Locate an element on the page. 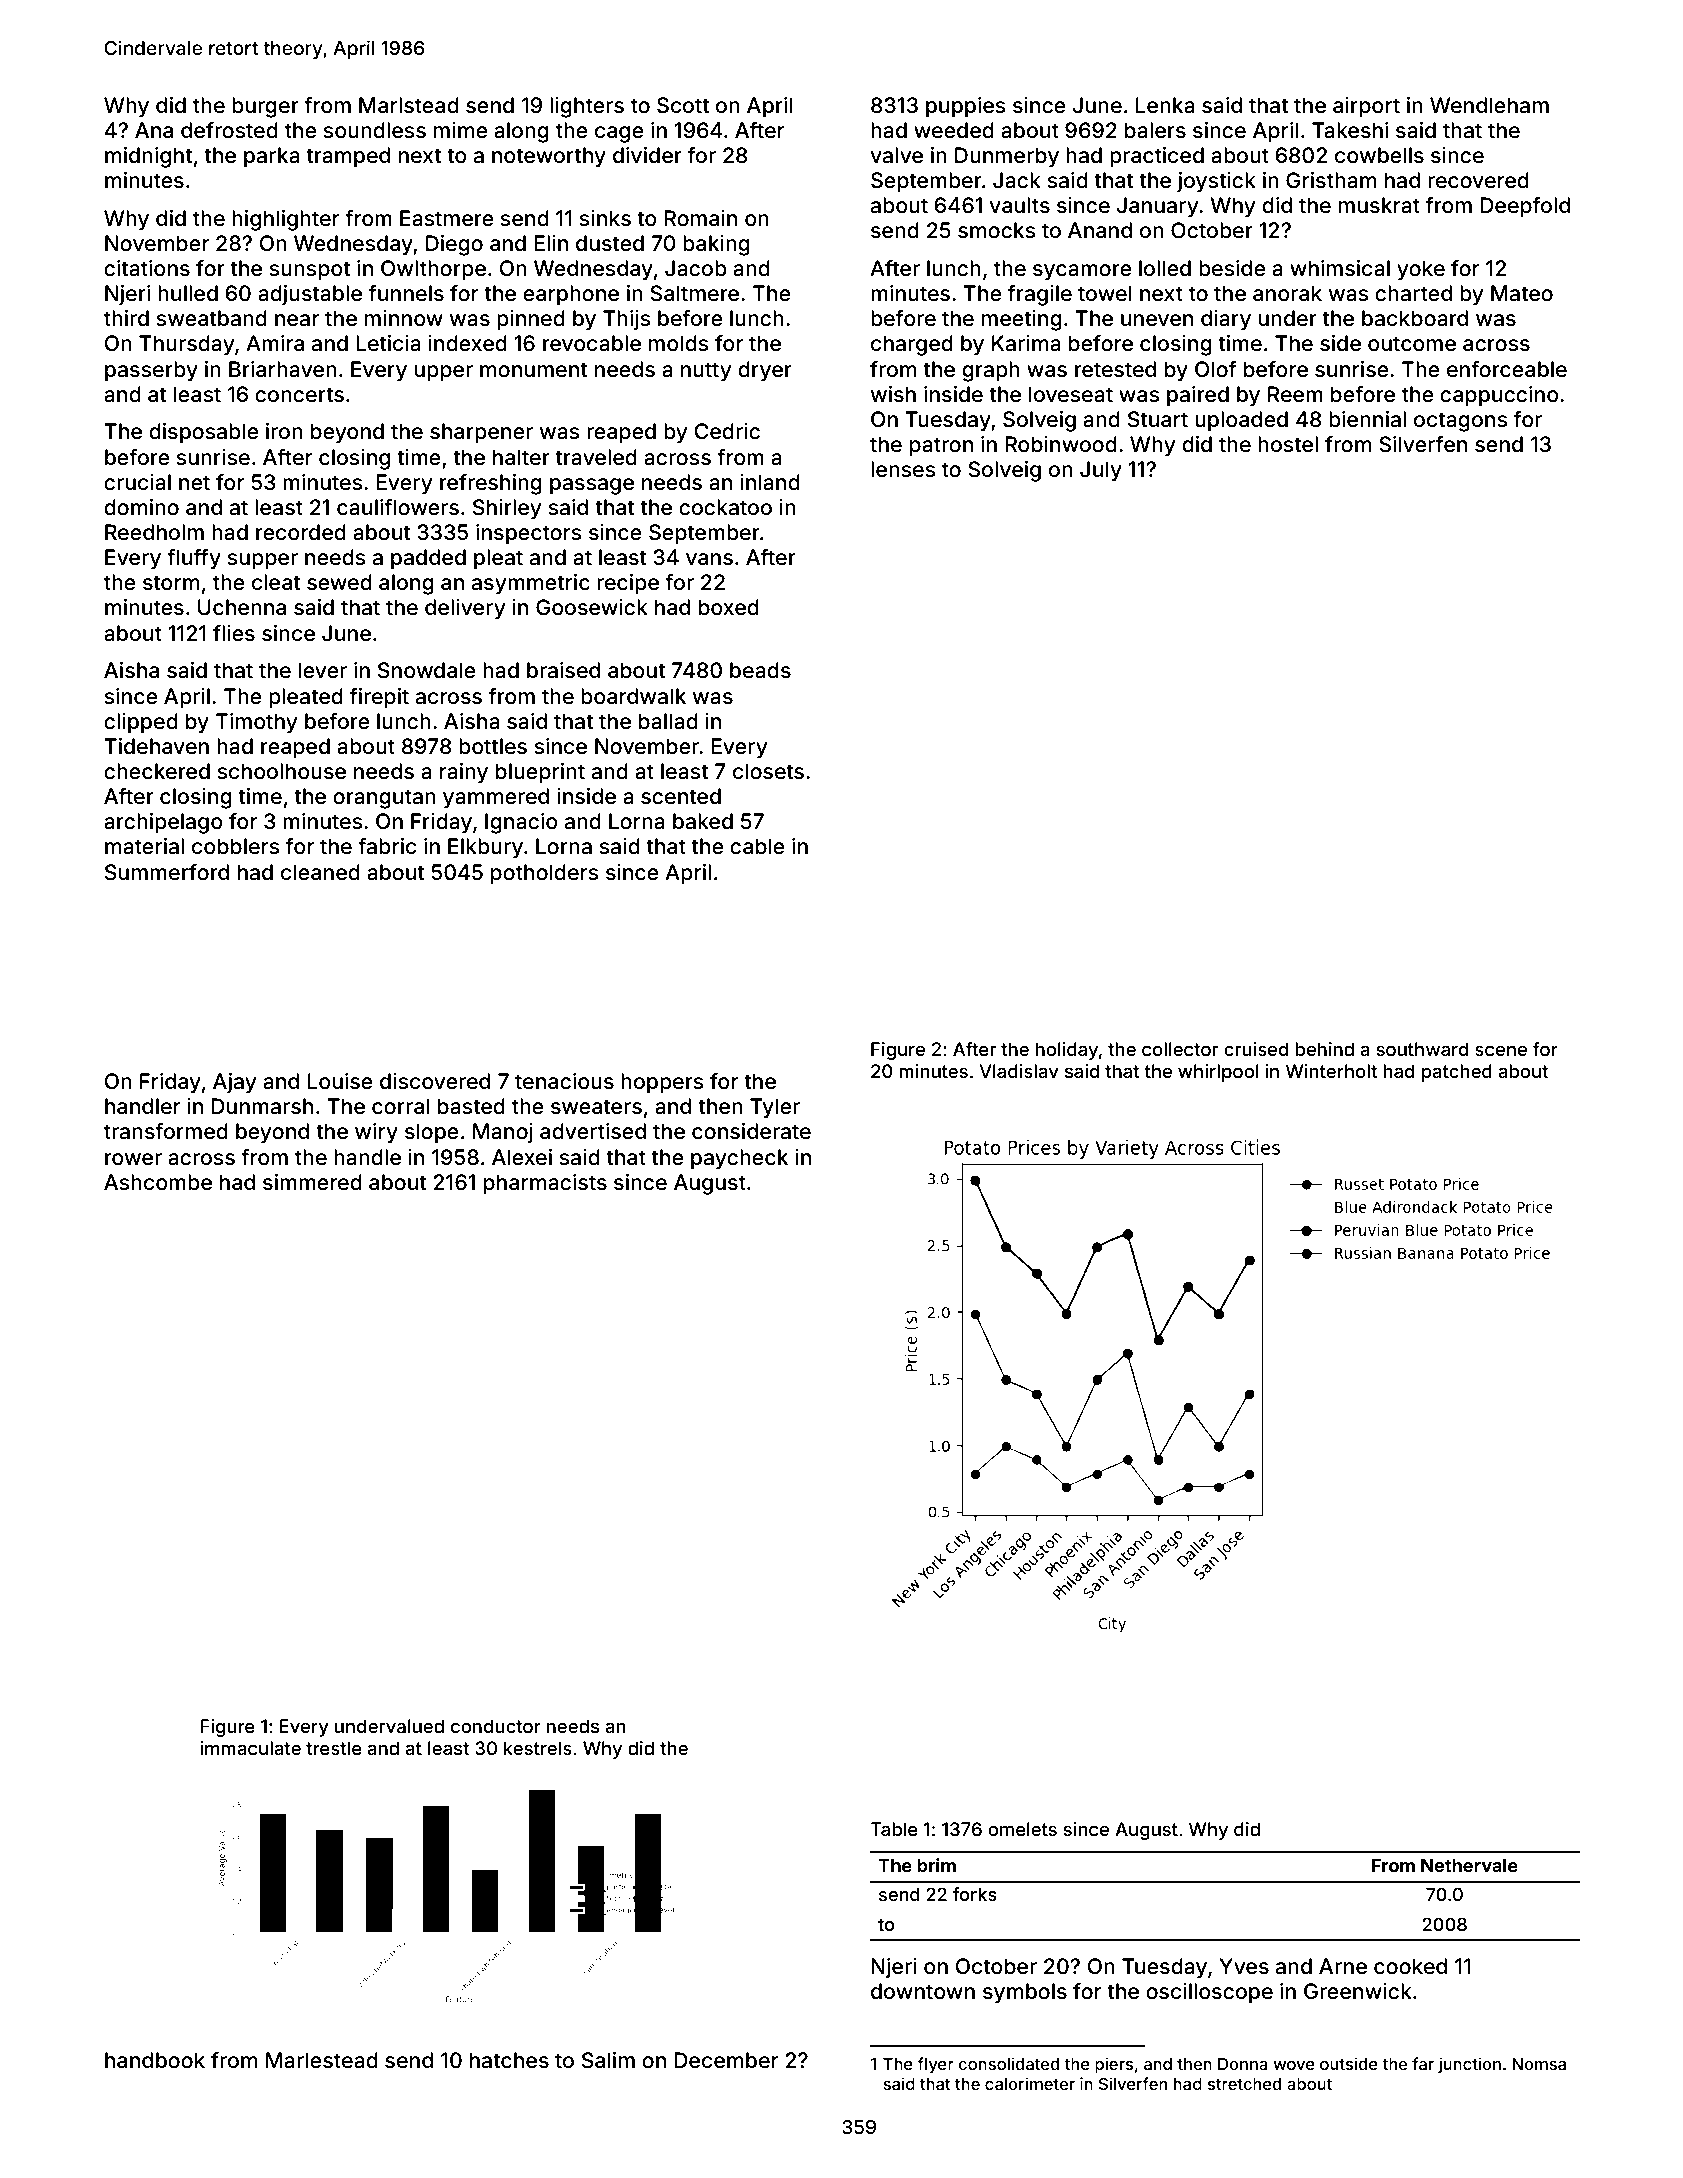 This document has height=2178, width=1683. trestle is located at coordinates (334, 1748).
